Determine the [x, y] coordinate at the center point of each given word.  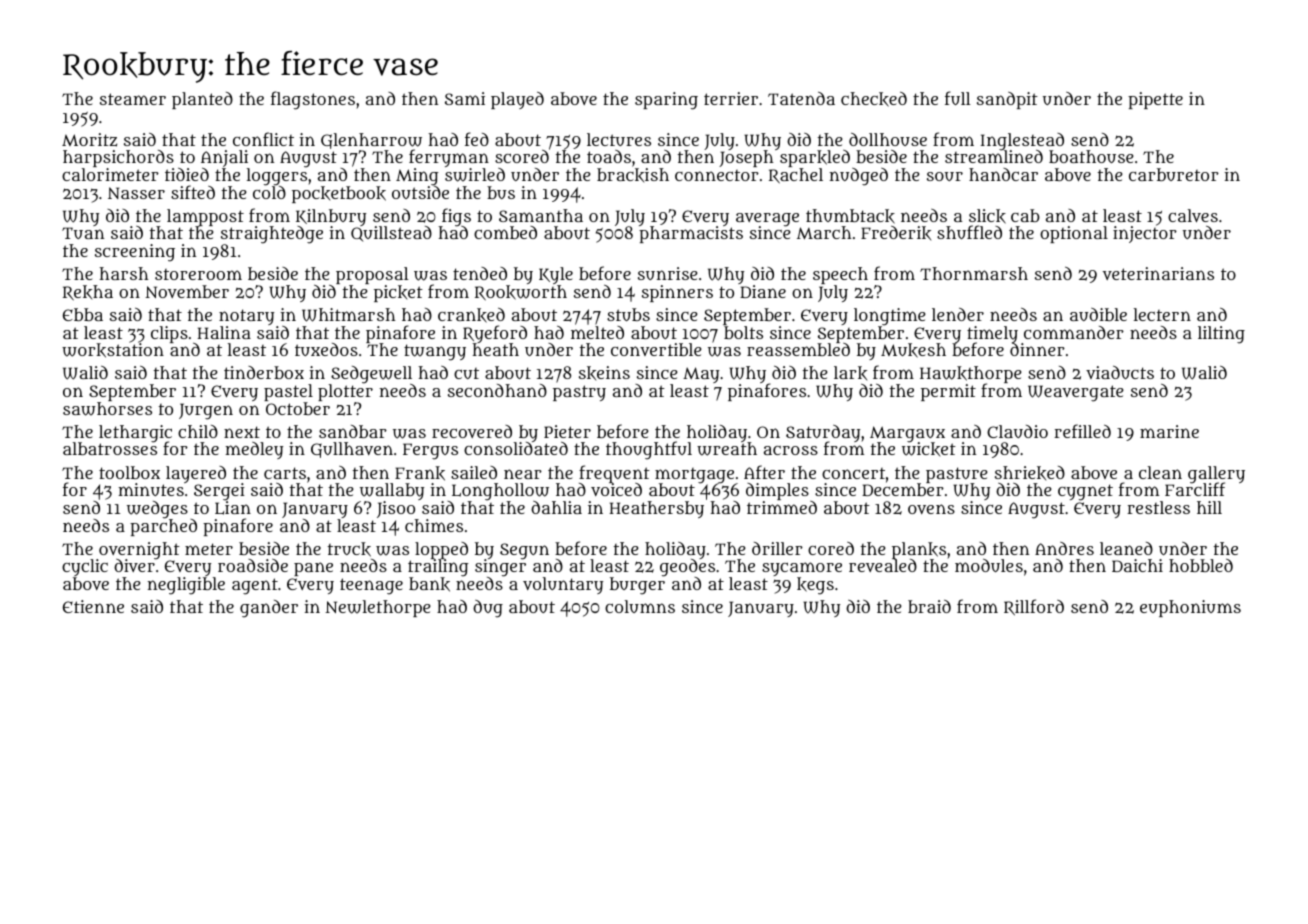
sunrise [668, 273]
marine [1169, 431]
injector [1145, 234]
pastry [579, 393]
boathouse [1091, 156]
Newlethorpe [378, 608]
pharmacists [691, 235]
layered [196, 474]
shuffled [969, 232]
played [517, 100]
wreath [727, 449]
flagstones [313, 100]
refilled [1082, 431]
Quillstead [391, 234]
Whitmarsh [349, 315]
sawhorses [107, 409]
